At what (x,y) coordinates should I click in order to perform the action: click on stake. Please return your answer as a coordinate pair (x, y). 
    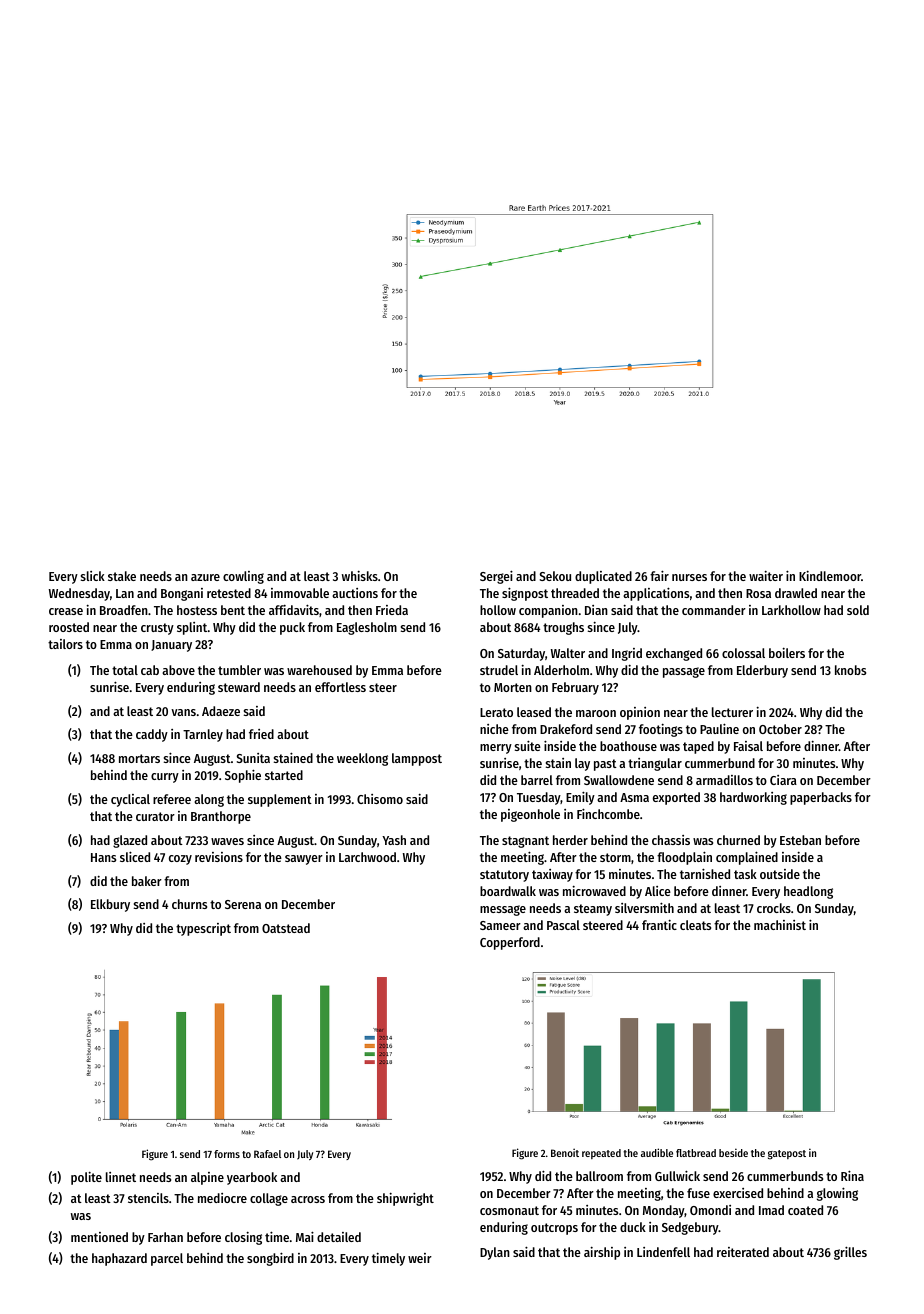
    Looking at the image, I should click on (122, 576).
